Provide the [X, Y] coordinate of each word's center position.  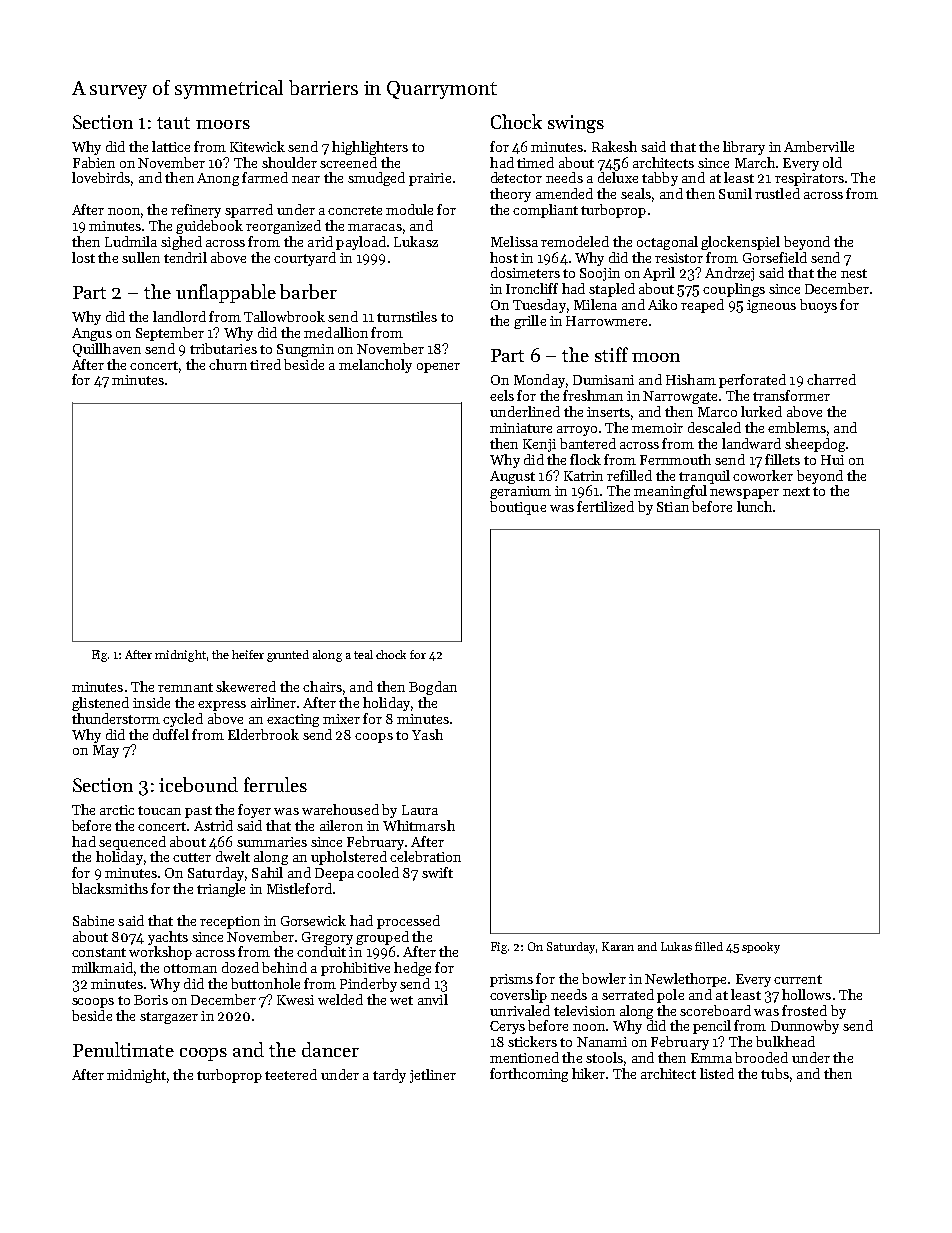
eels [502, 395]
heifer [248, 654]
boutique [518, 508]
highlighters [370, 148]
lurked [761, 411]
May [106, 751]
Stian [673, 507]
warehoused [340, 809]
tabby [660, 179]
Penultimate [123, 1049]
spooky [761, 948]
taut [173, 123]
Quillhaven [107, 350]
